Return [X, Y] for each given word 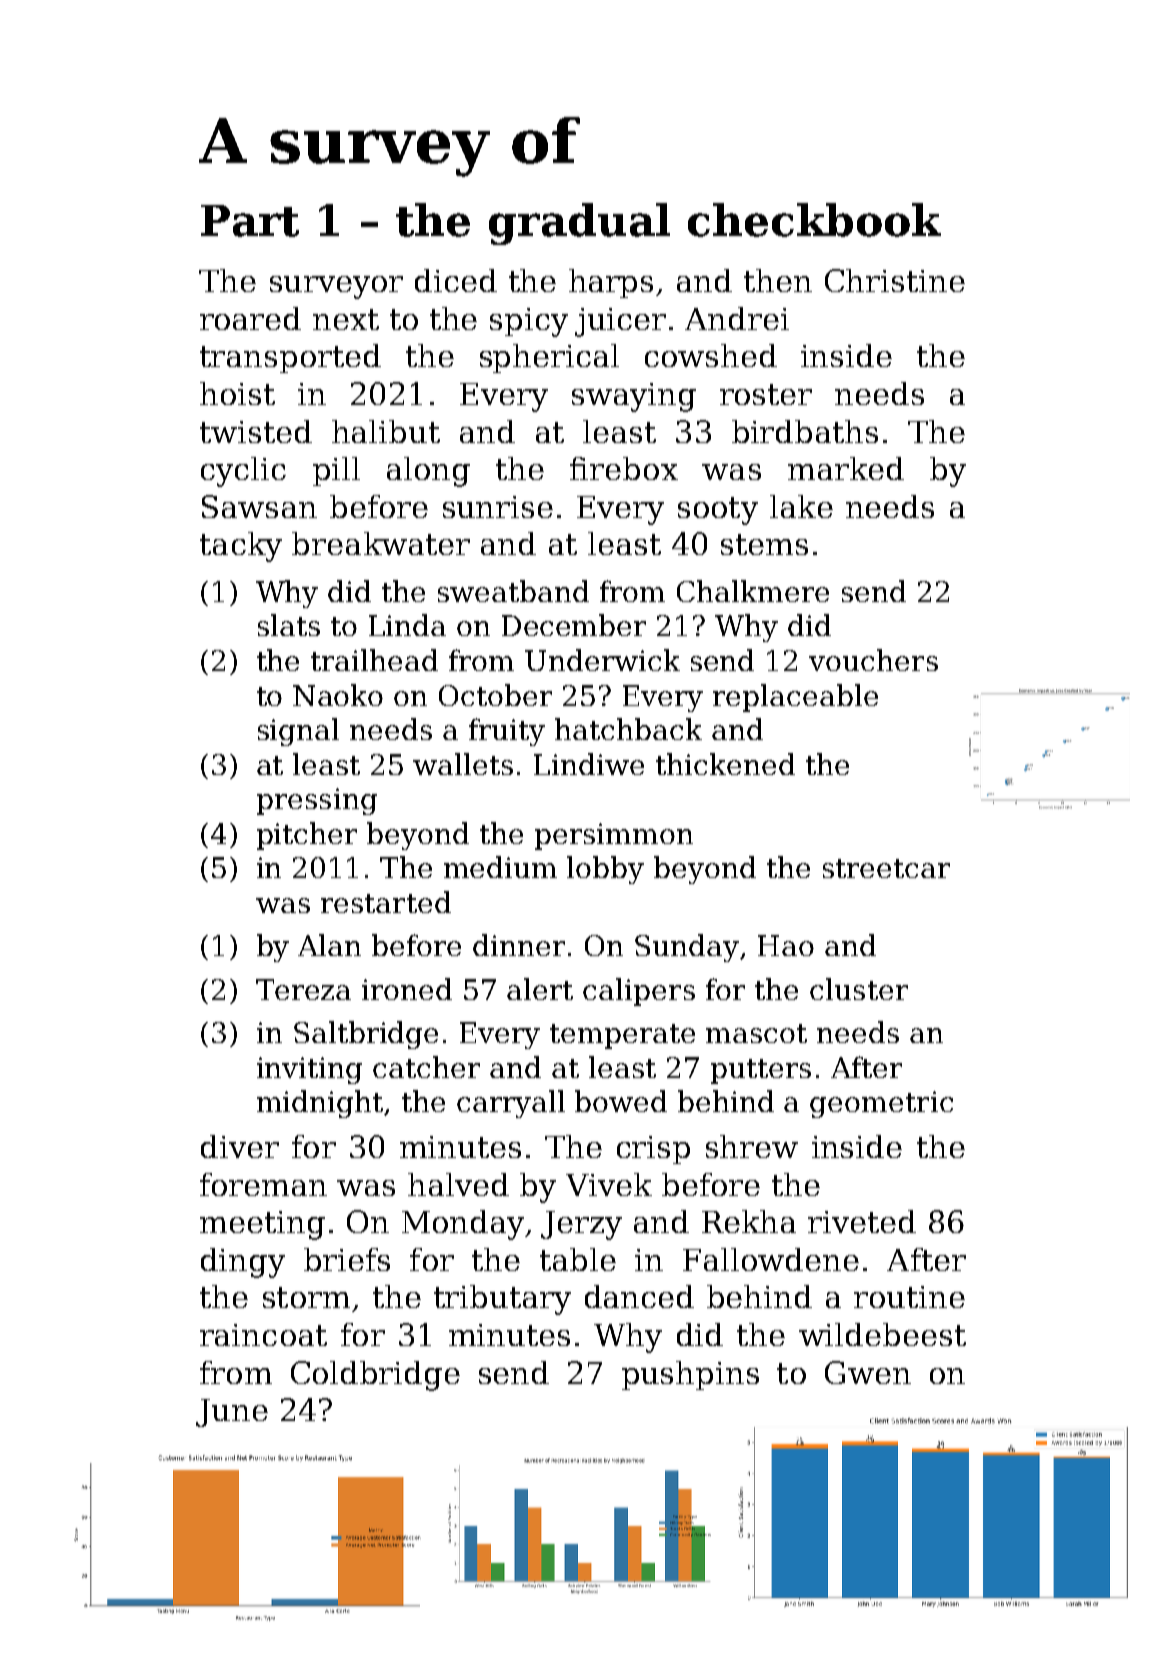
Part [250, 221]
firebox [624, 468]
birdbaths [805, 431]
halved [458, 1184]
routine [909, 1297]
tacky [241, 547]
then [778, 280]
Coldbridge [375, 1376]
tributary [502, 1300]
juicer [620, 322]
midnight [320, 1104]
